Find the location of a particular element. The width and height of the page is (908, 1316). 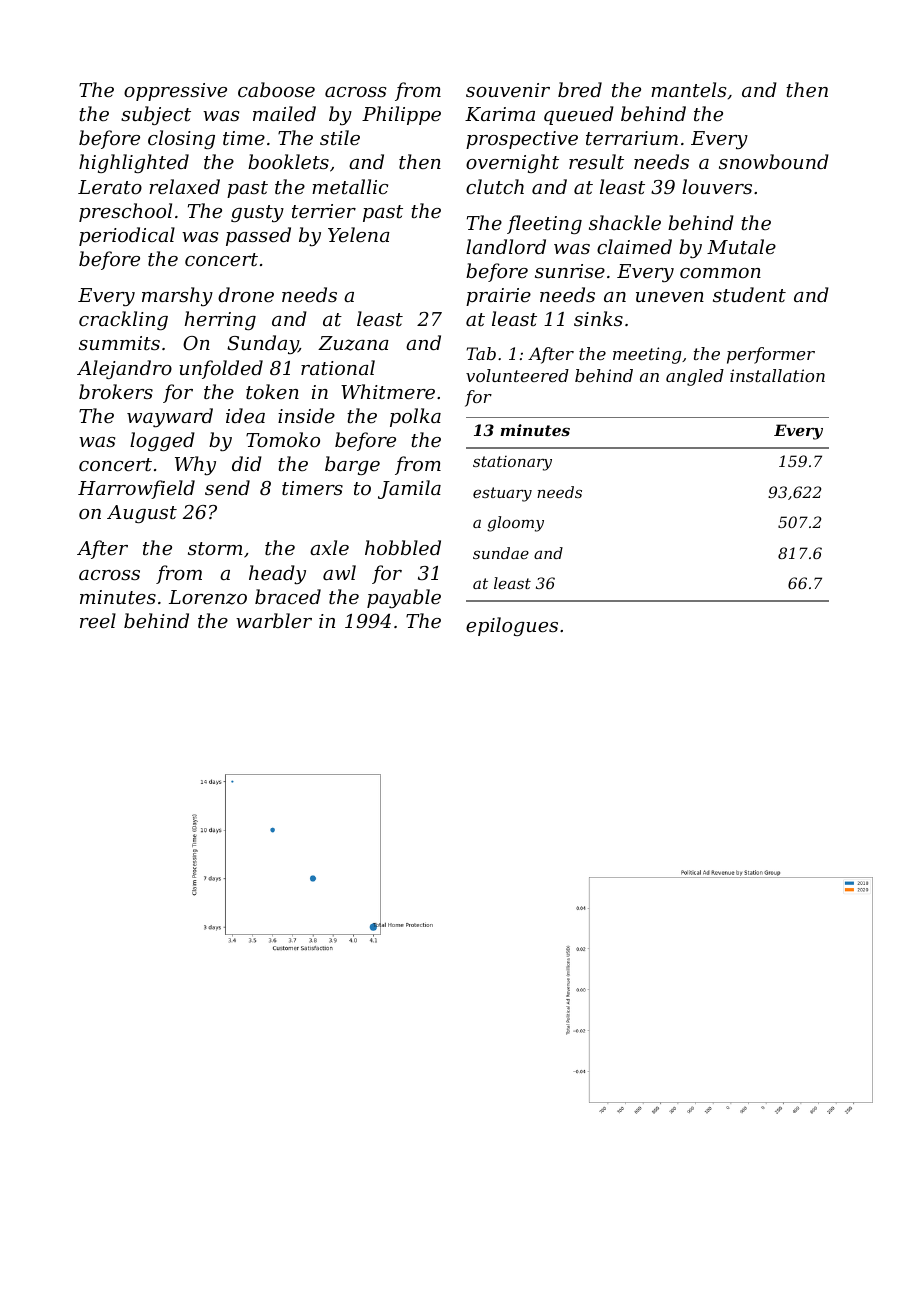

estuary is located at coordinates (502, 494).
